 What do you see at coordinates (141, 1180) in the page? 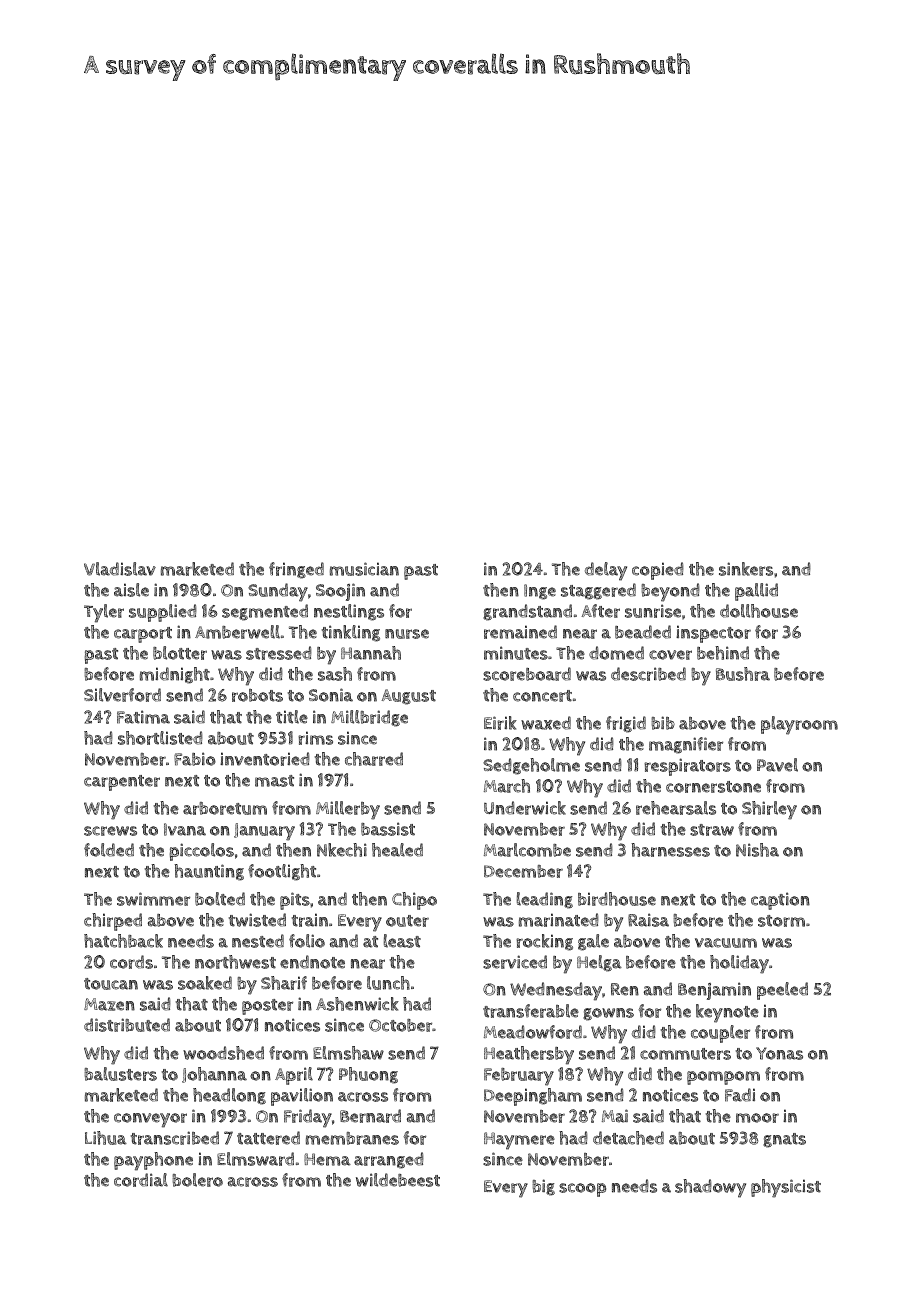
I see `cordial` at bounding box center [141, 1180].
